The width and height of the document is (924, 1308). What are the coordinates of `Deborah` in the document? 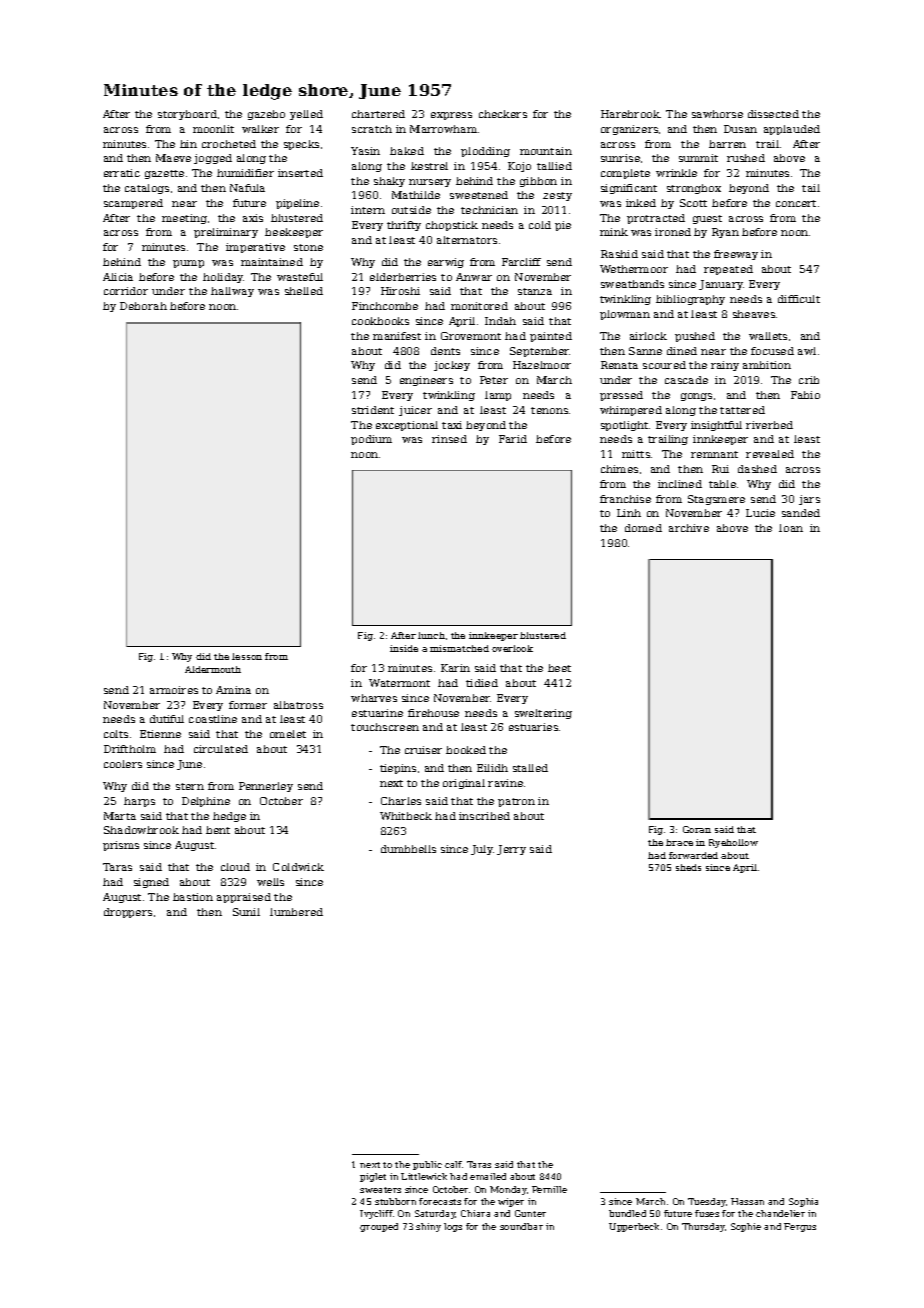 It's located at (143, 306).
